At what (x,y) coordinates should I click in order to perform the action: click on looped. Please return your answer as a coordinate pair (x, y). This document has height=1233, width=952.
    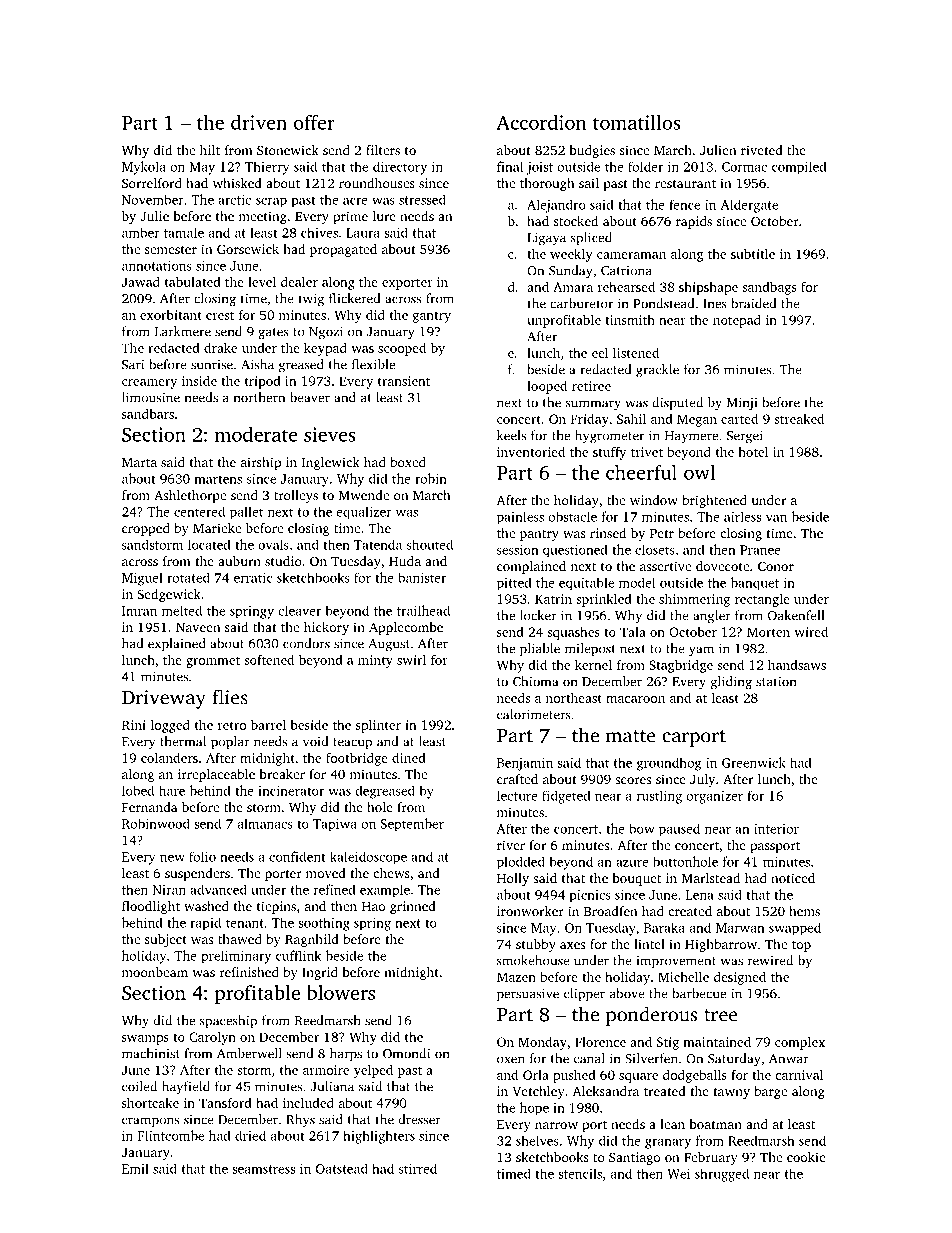
    Looking at the image, I should click on (547, 387).
